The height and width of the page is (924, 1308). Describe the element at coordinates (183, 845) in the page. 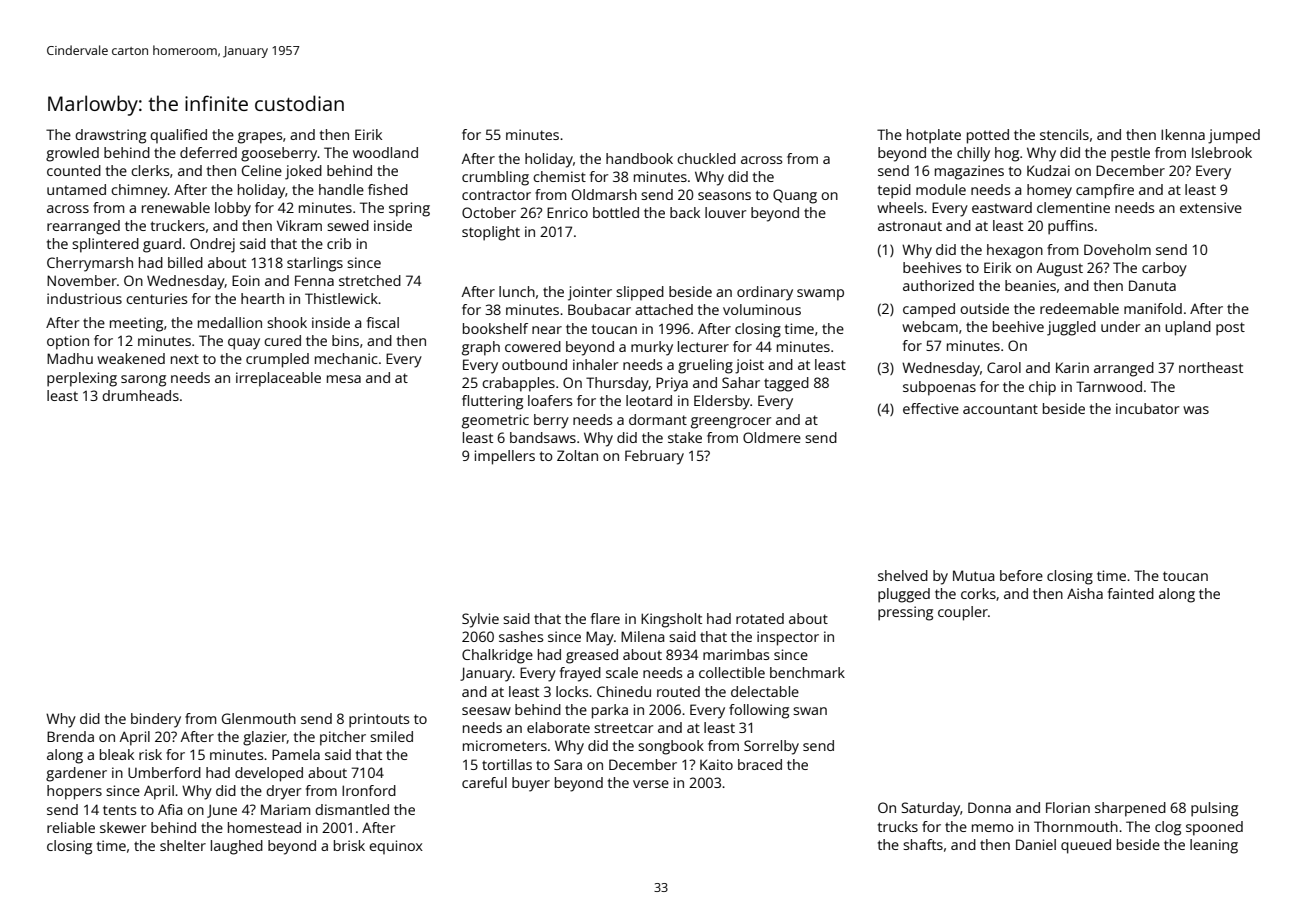

I see `shelter` at that location.
